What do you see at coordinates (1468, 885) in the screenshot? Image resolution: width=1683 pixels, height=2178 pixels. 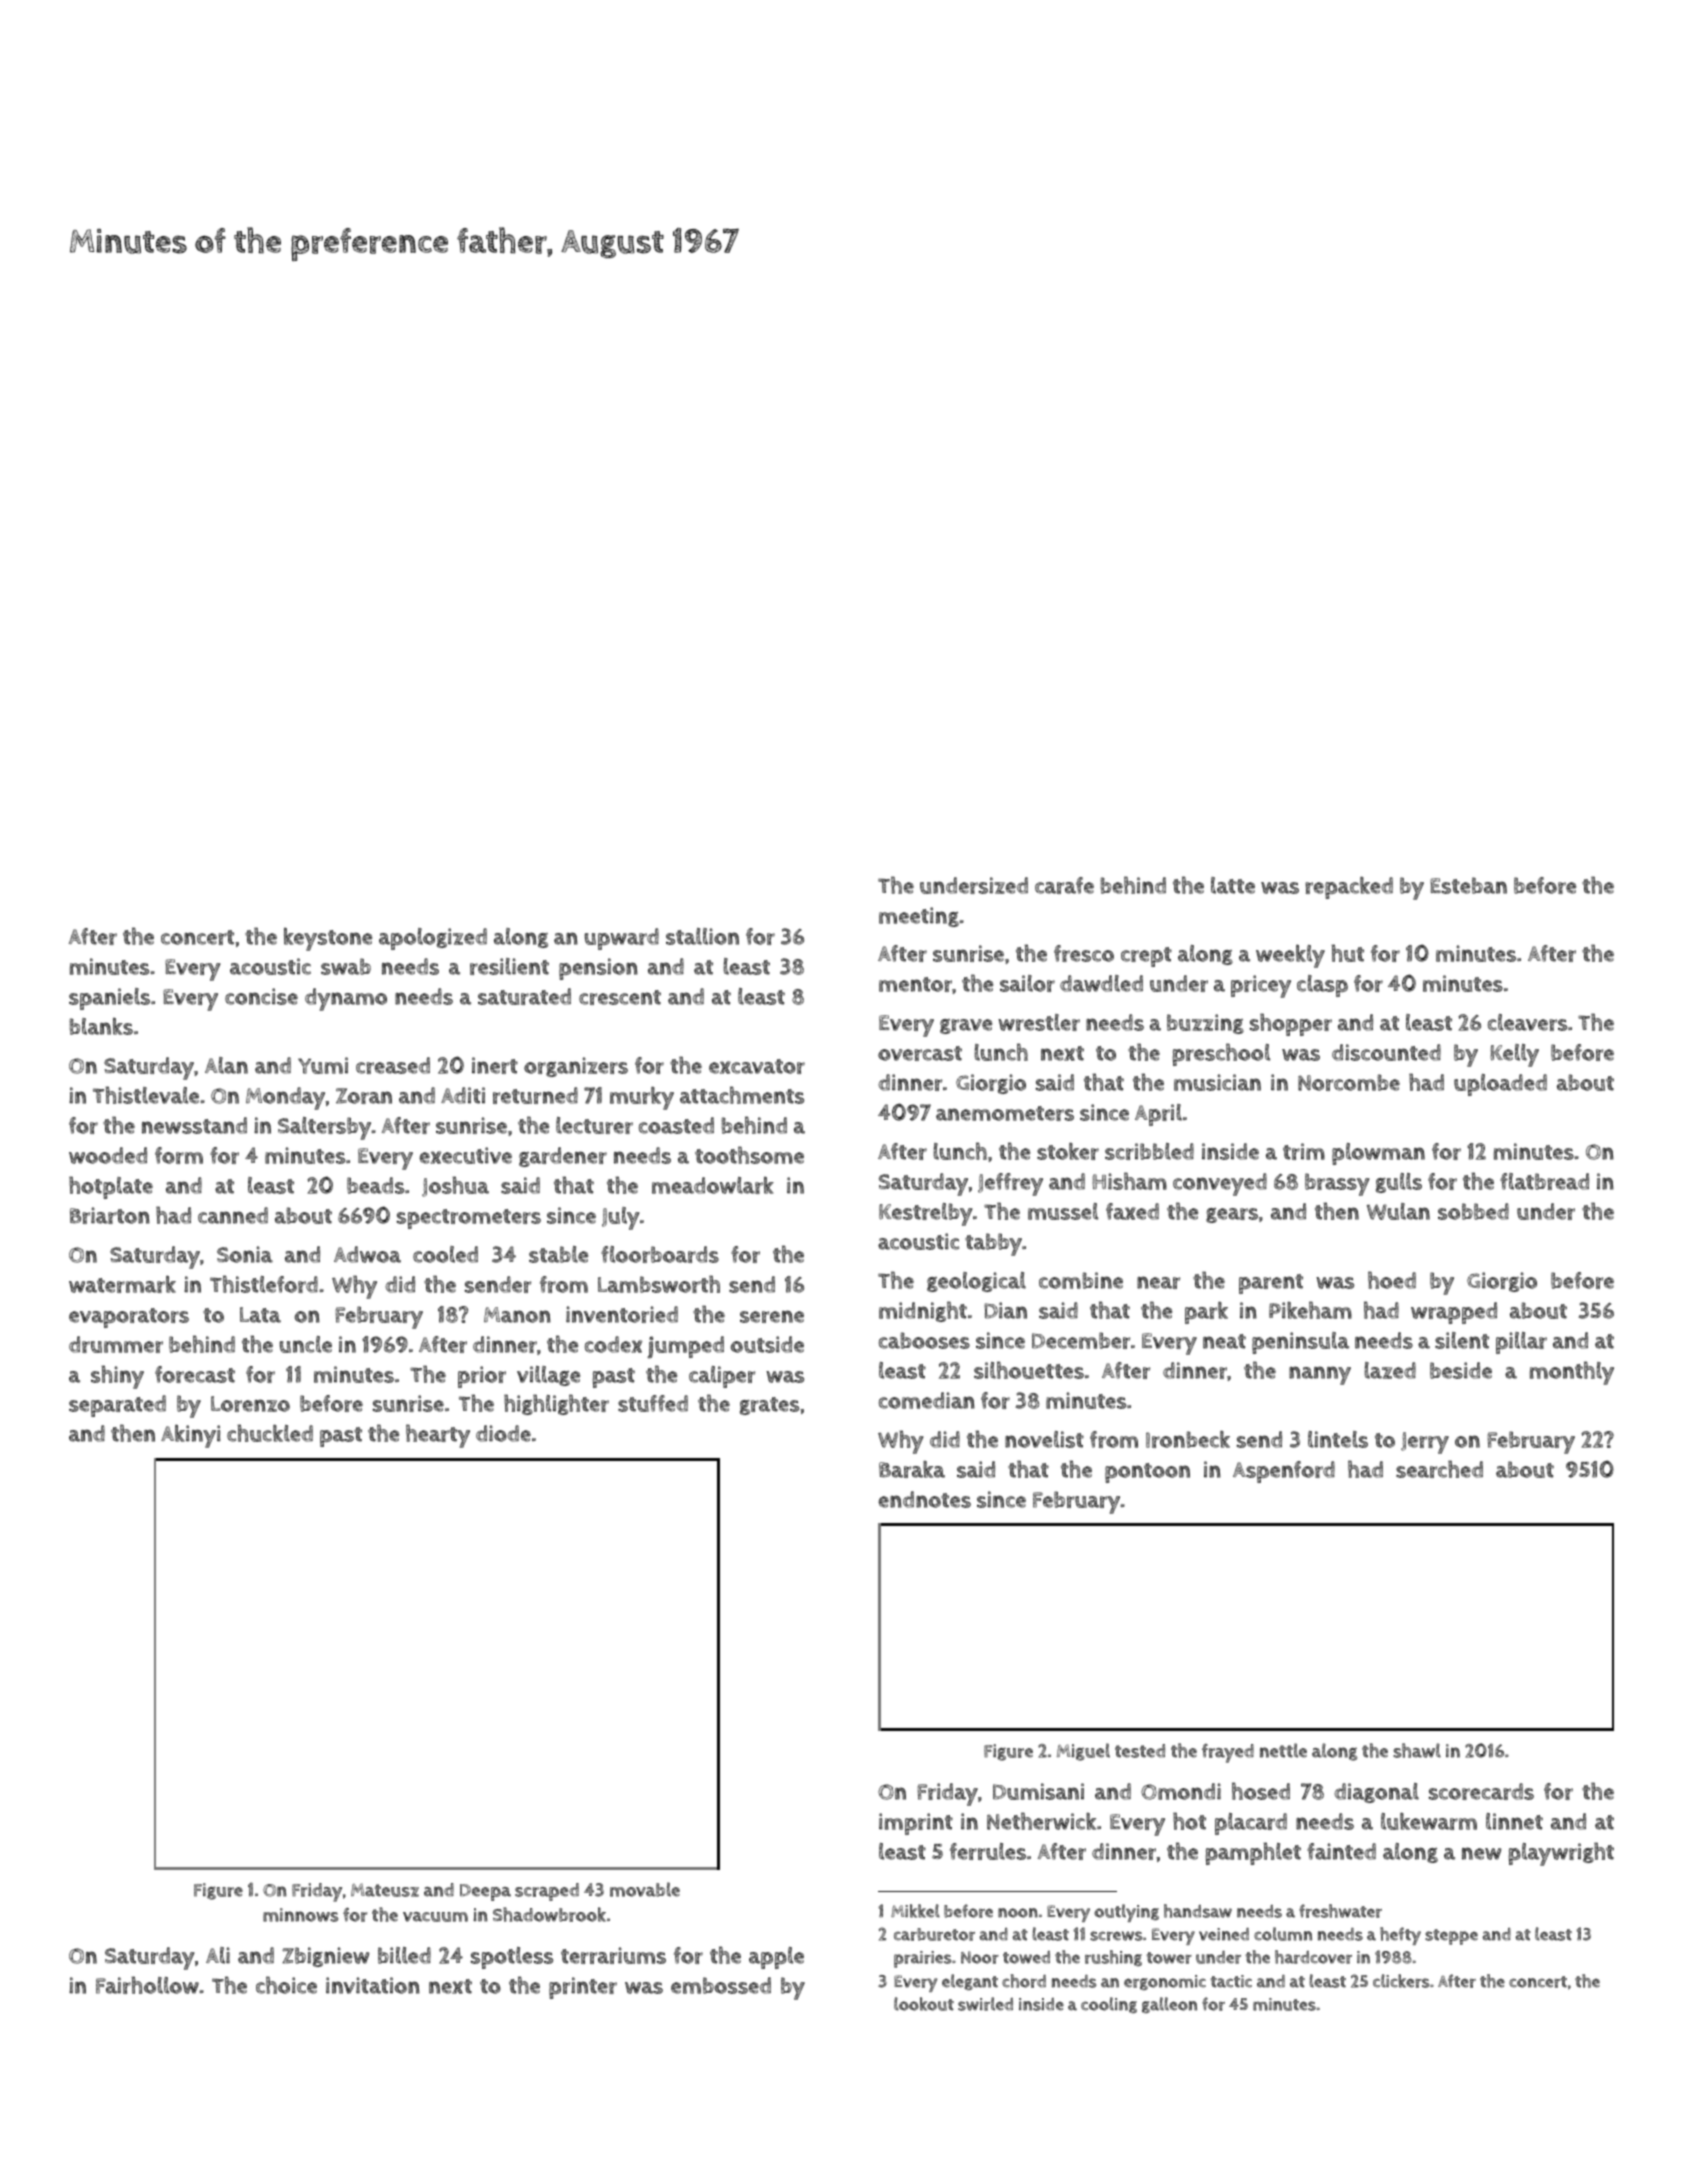 I see `Esteban` at bounding box center [1468, 885].
